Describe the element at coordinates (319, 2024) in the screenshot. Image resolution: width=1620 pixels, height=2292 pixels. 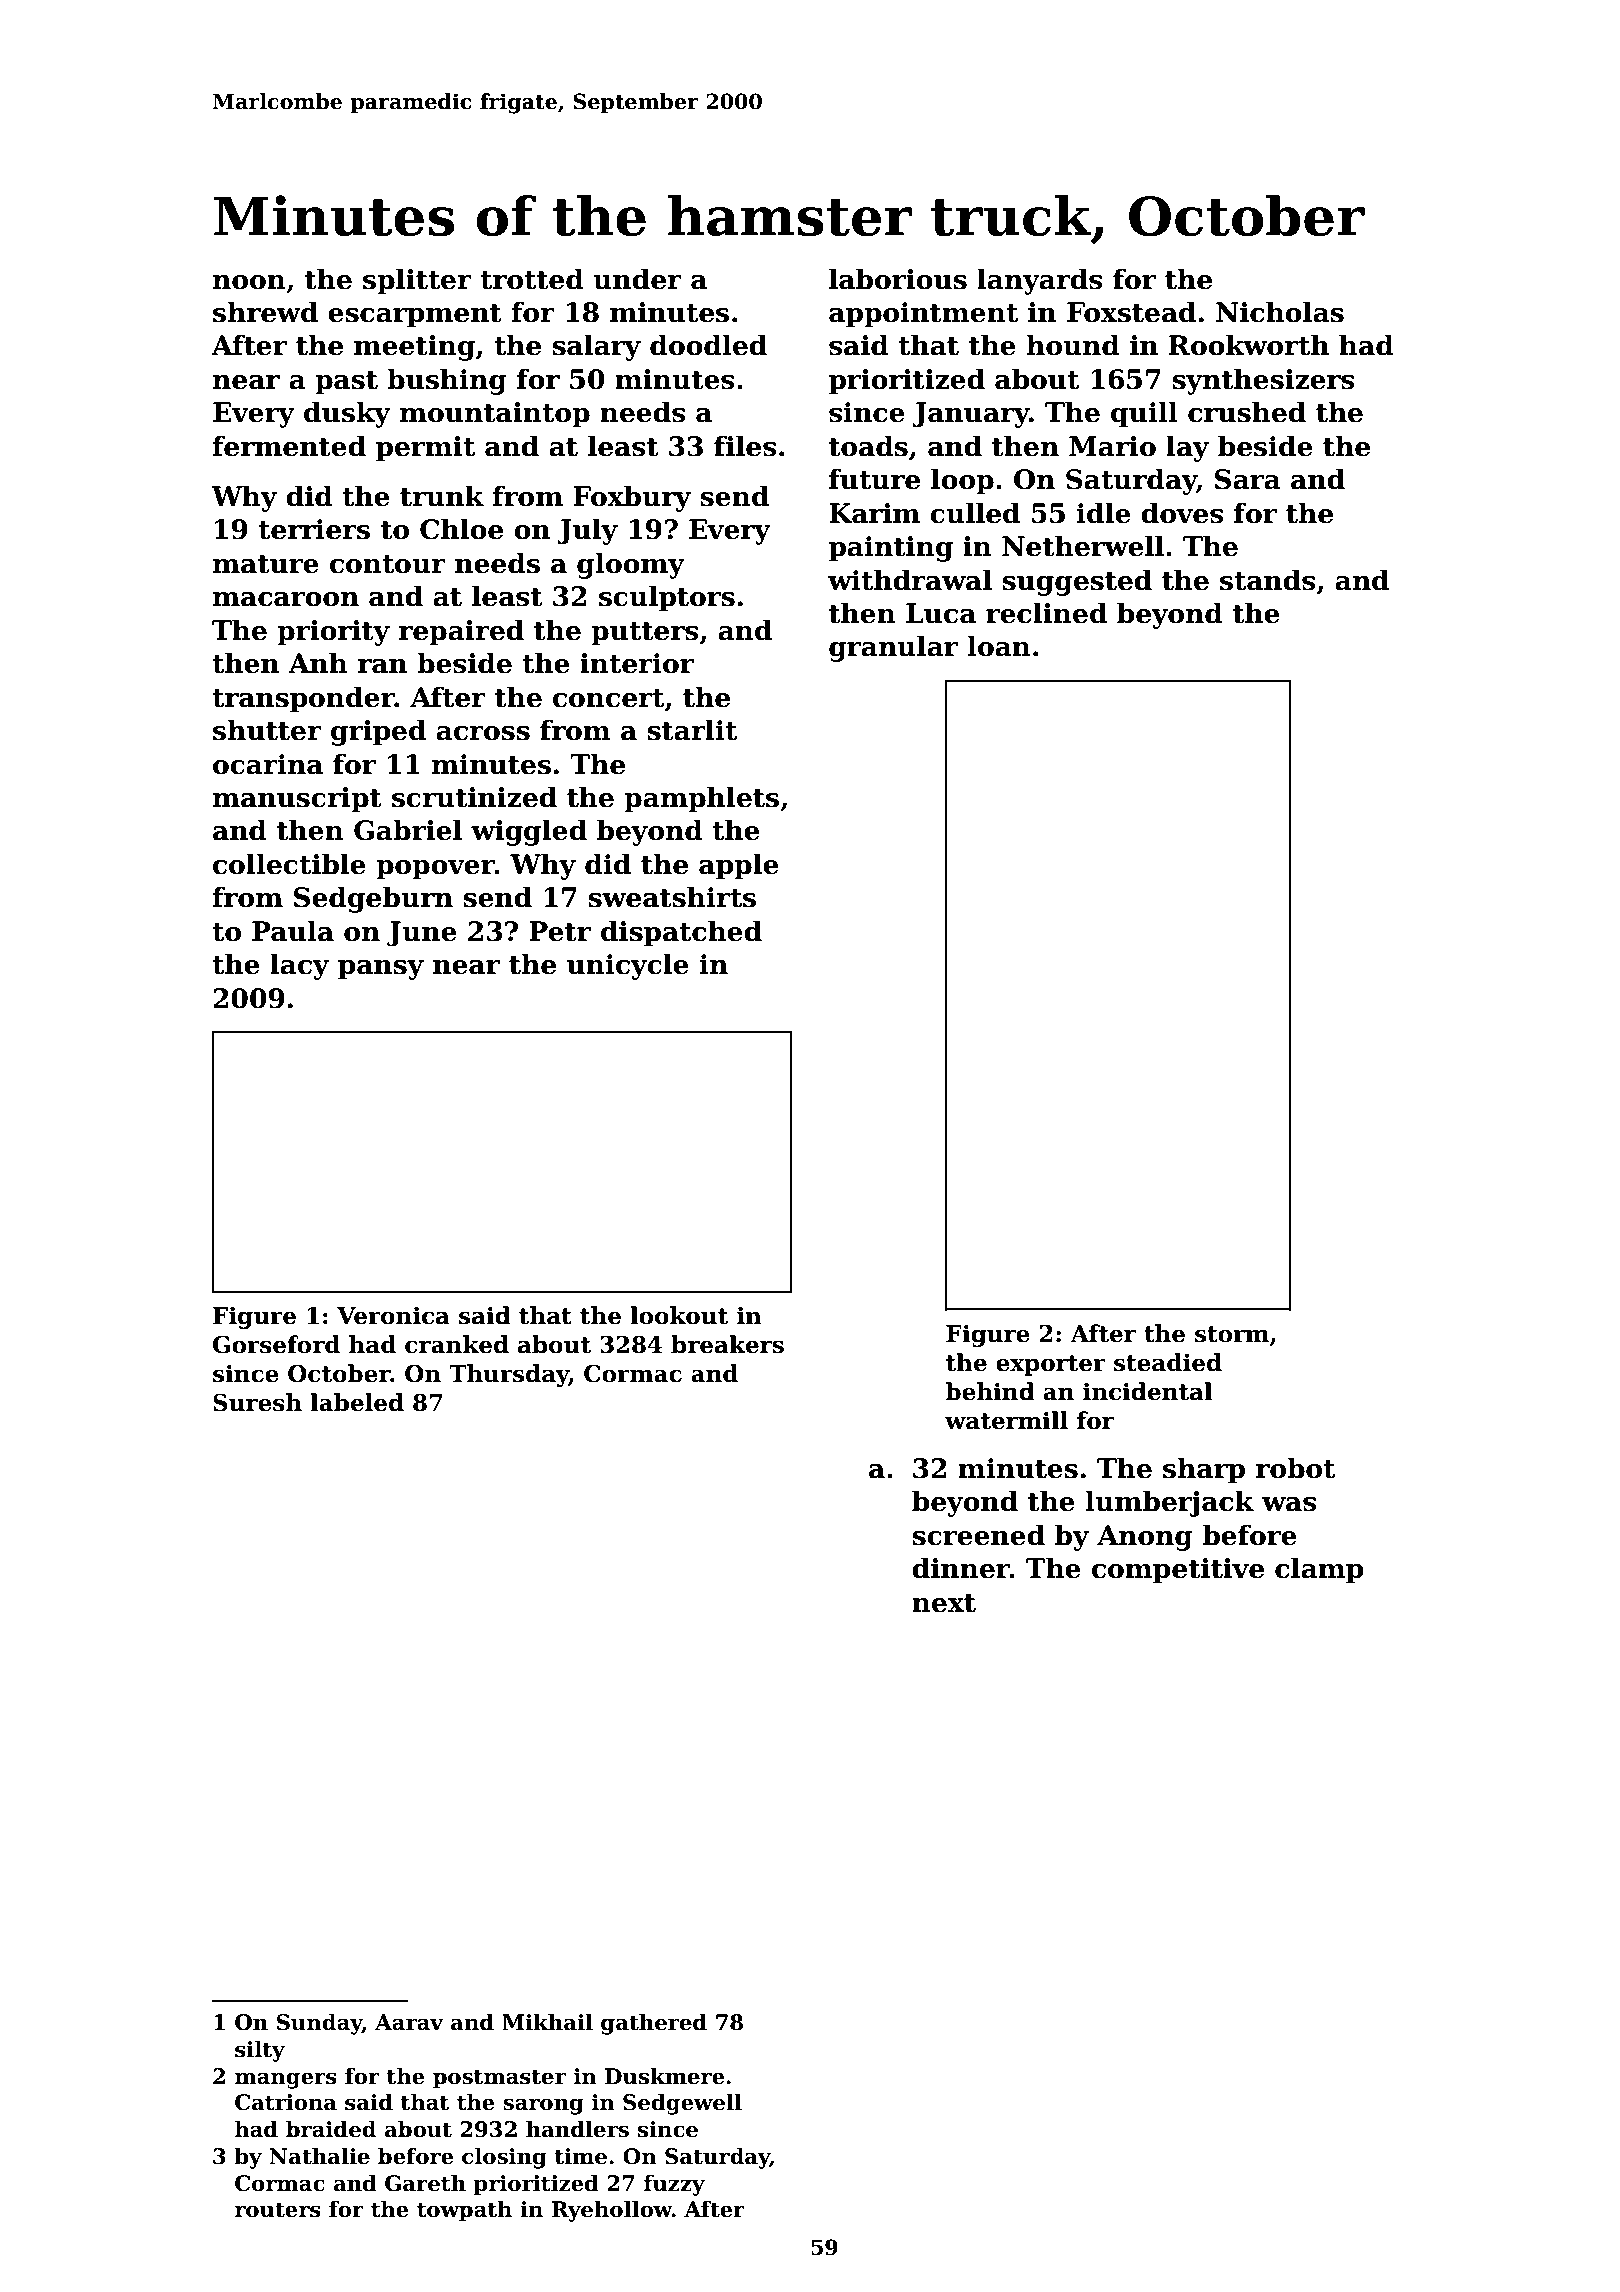
I see `Sunday` at that location.
